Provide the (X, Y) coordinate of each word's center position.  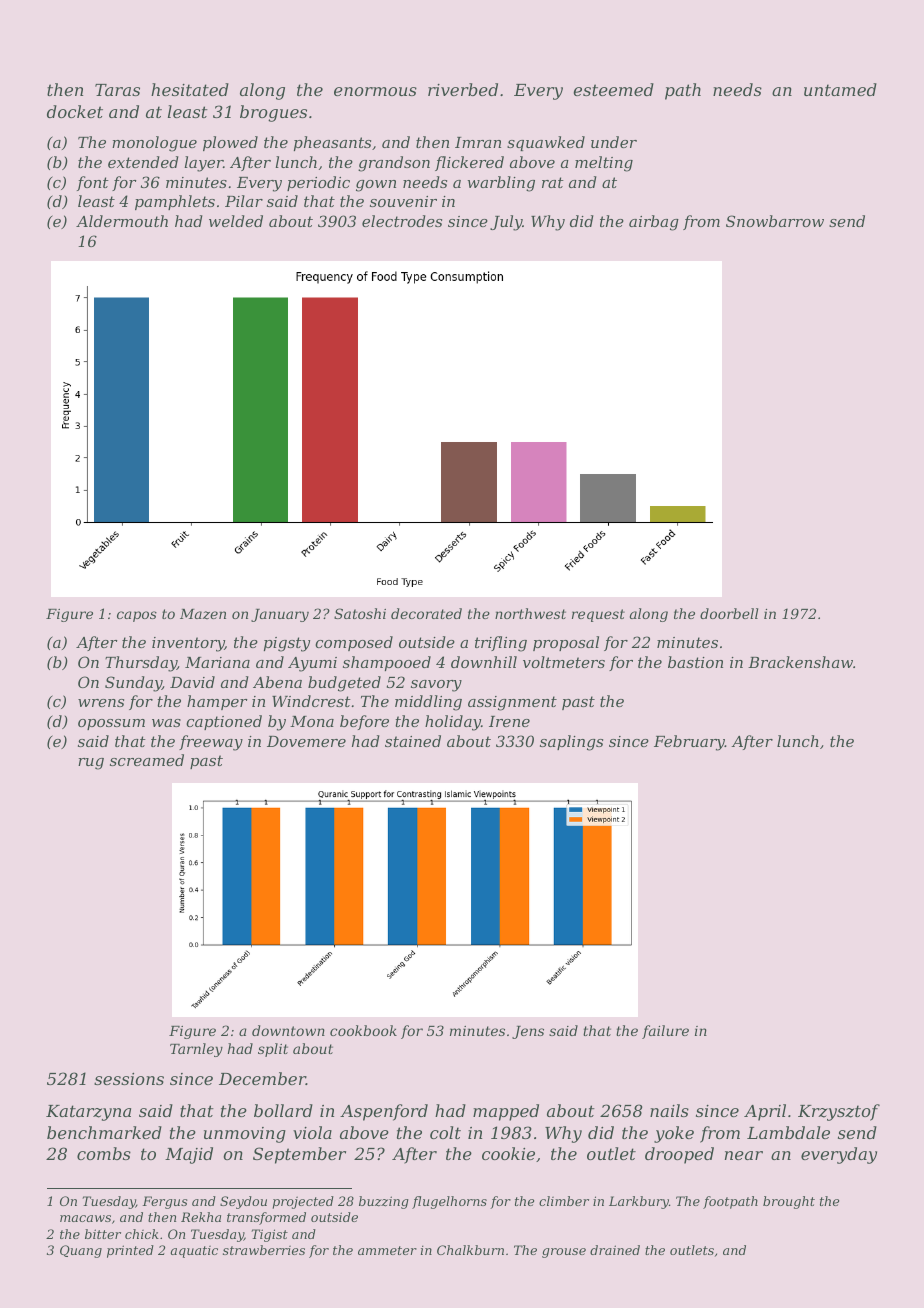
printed (130, 1251)
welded (236, 221)
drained (615, 1250)
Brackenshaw (800, 662)
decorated (426, 613)
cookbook (363, 1030)
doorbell (729, 613)
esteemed (613, 89)
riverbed (463, 89)
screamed (147, 760)
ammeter (387, 1250)
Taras (117, 90)
